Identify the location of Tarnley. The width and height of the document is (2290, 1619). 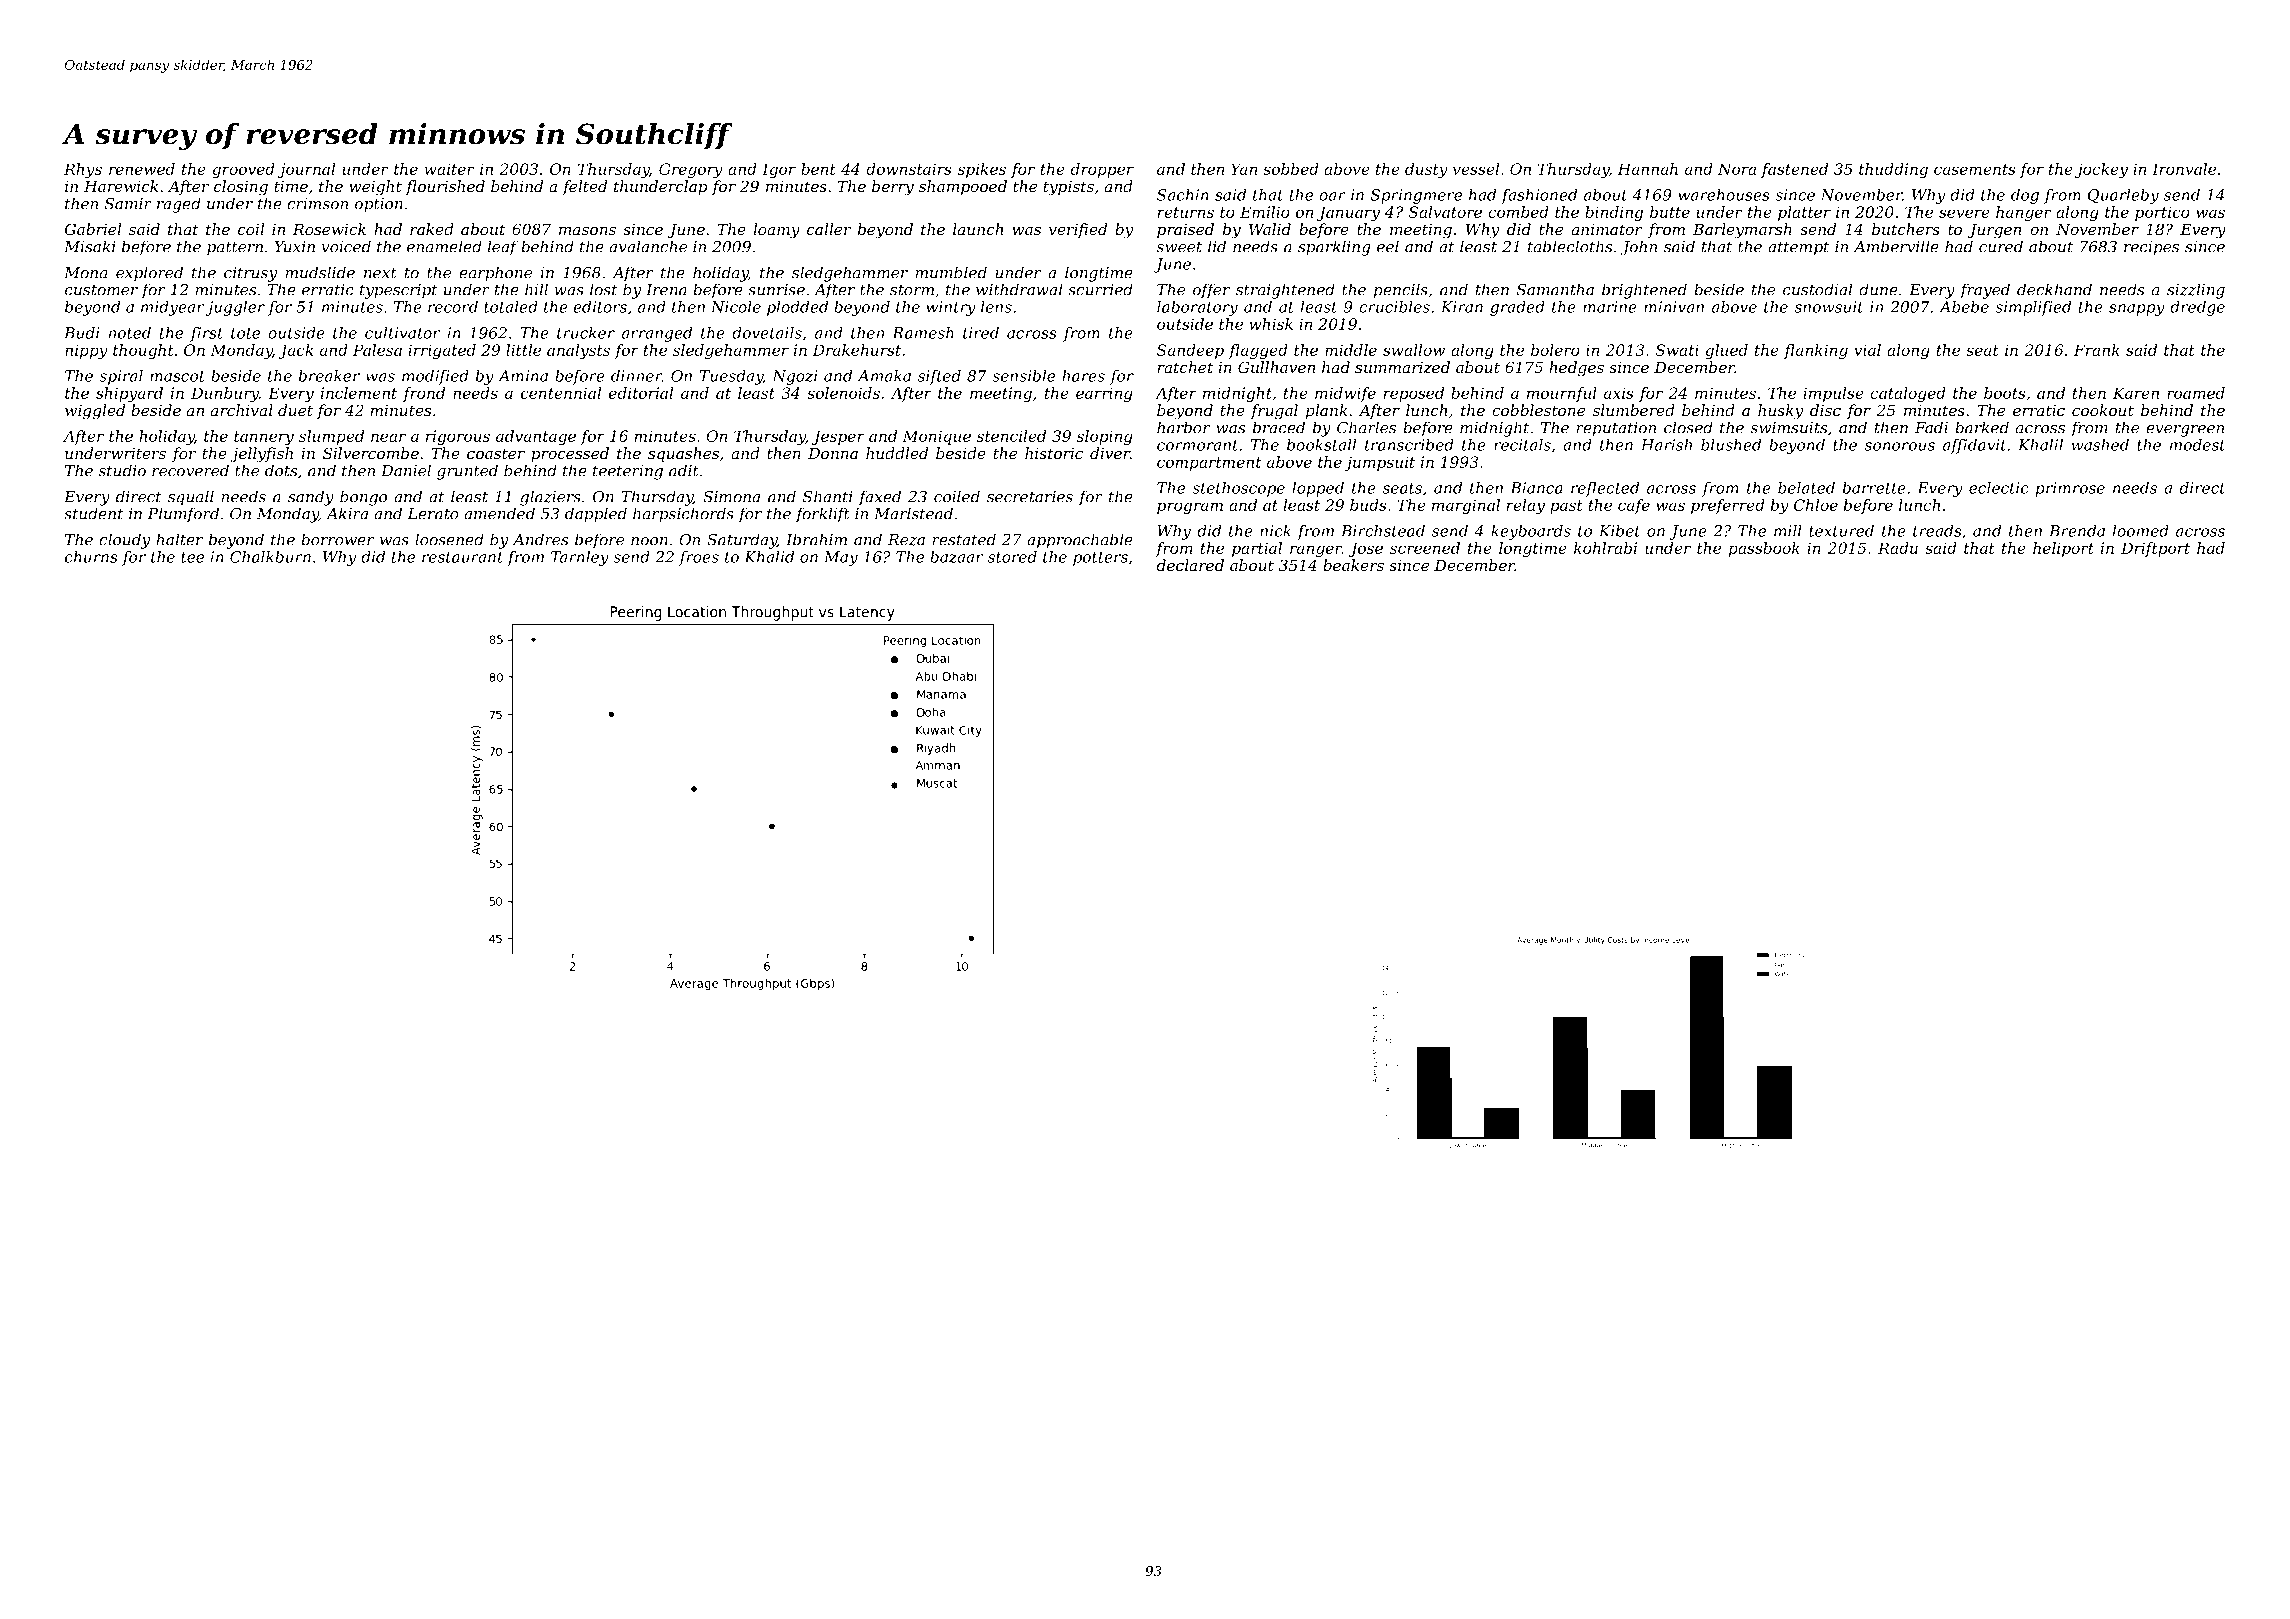
(580, 558).
